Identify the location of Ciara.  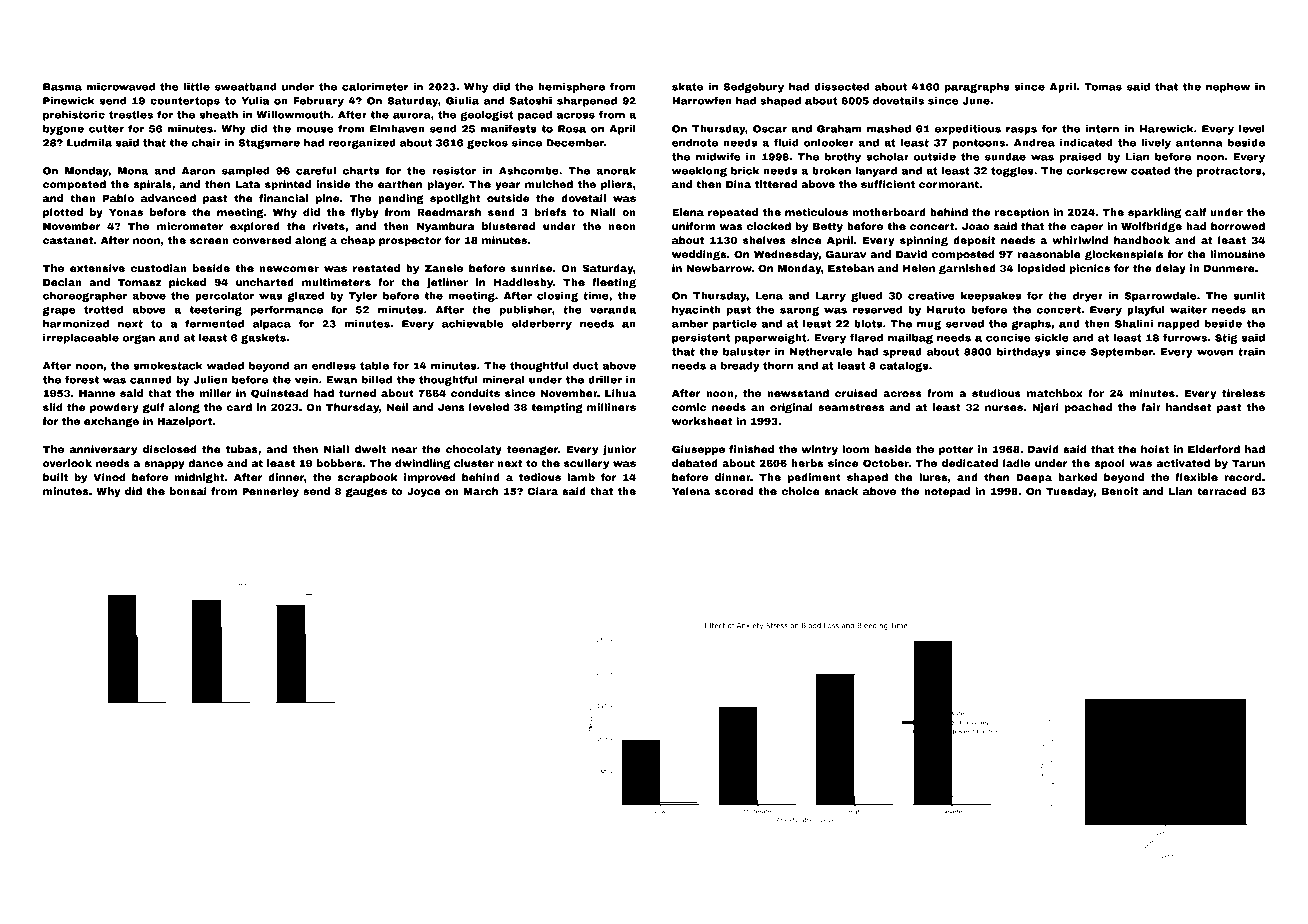
(543, 491).
